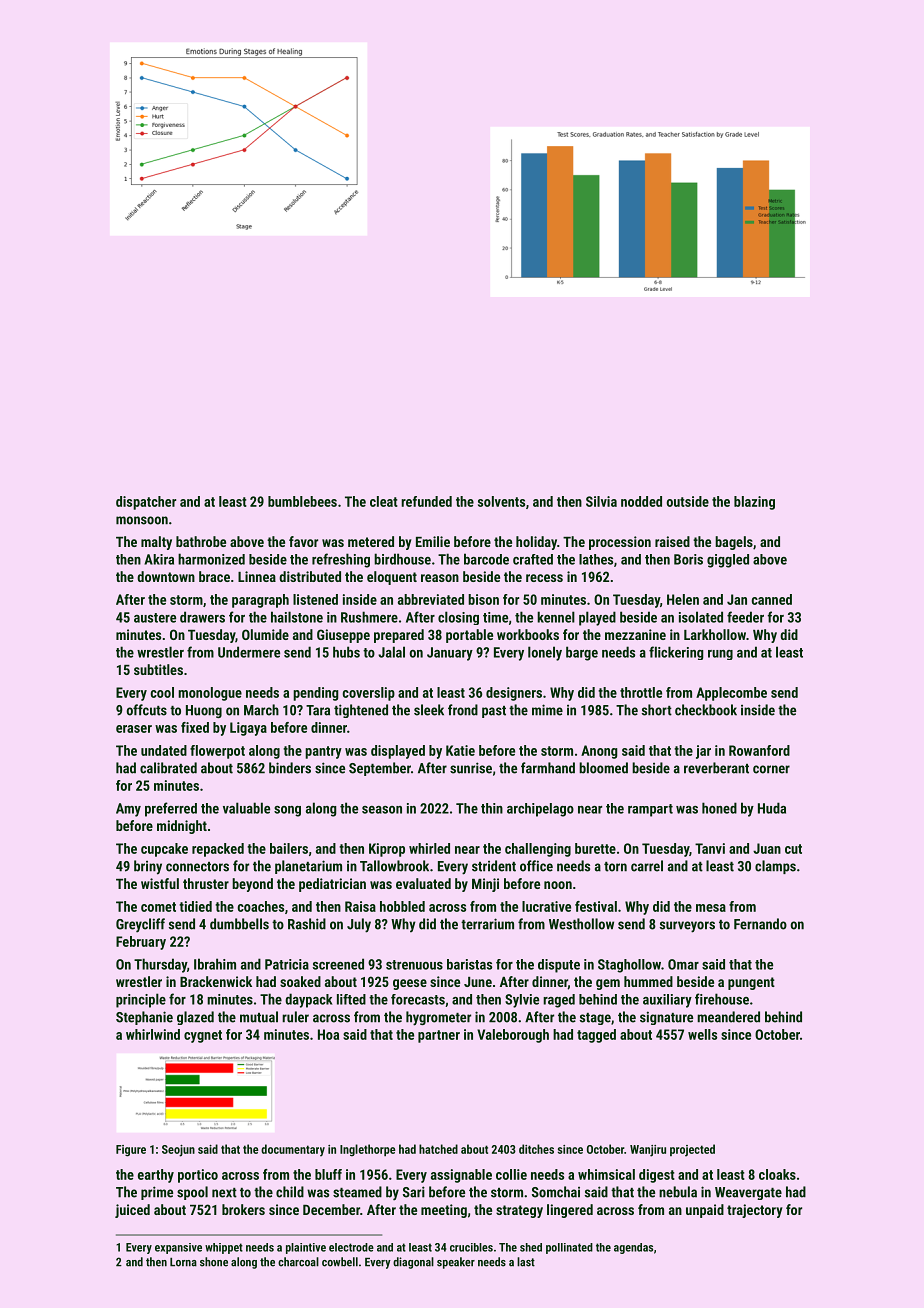 The height and width of the document is (1308, 924). Describe the element at coordinates (131, 1151) in the document. I see `Figure` at that location.
